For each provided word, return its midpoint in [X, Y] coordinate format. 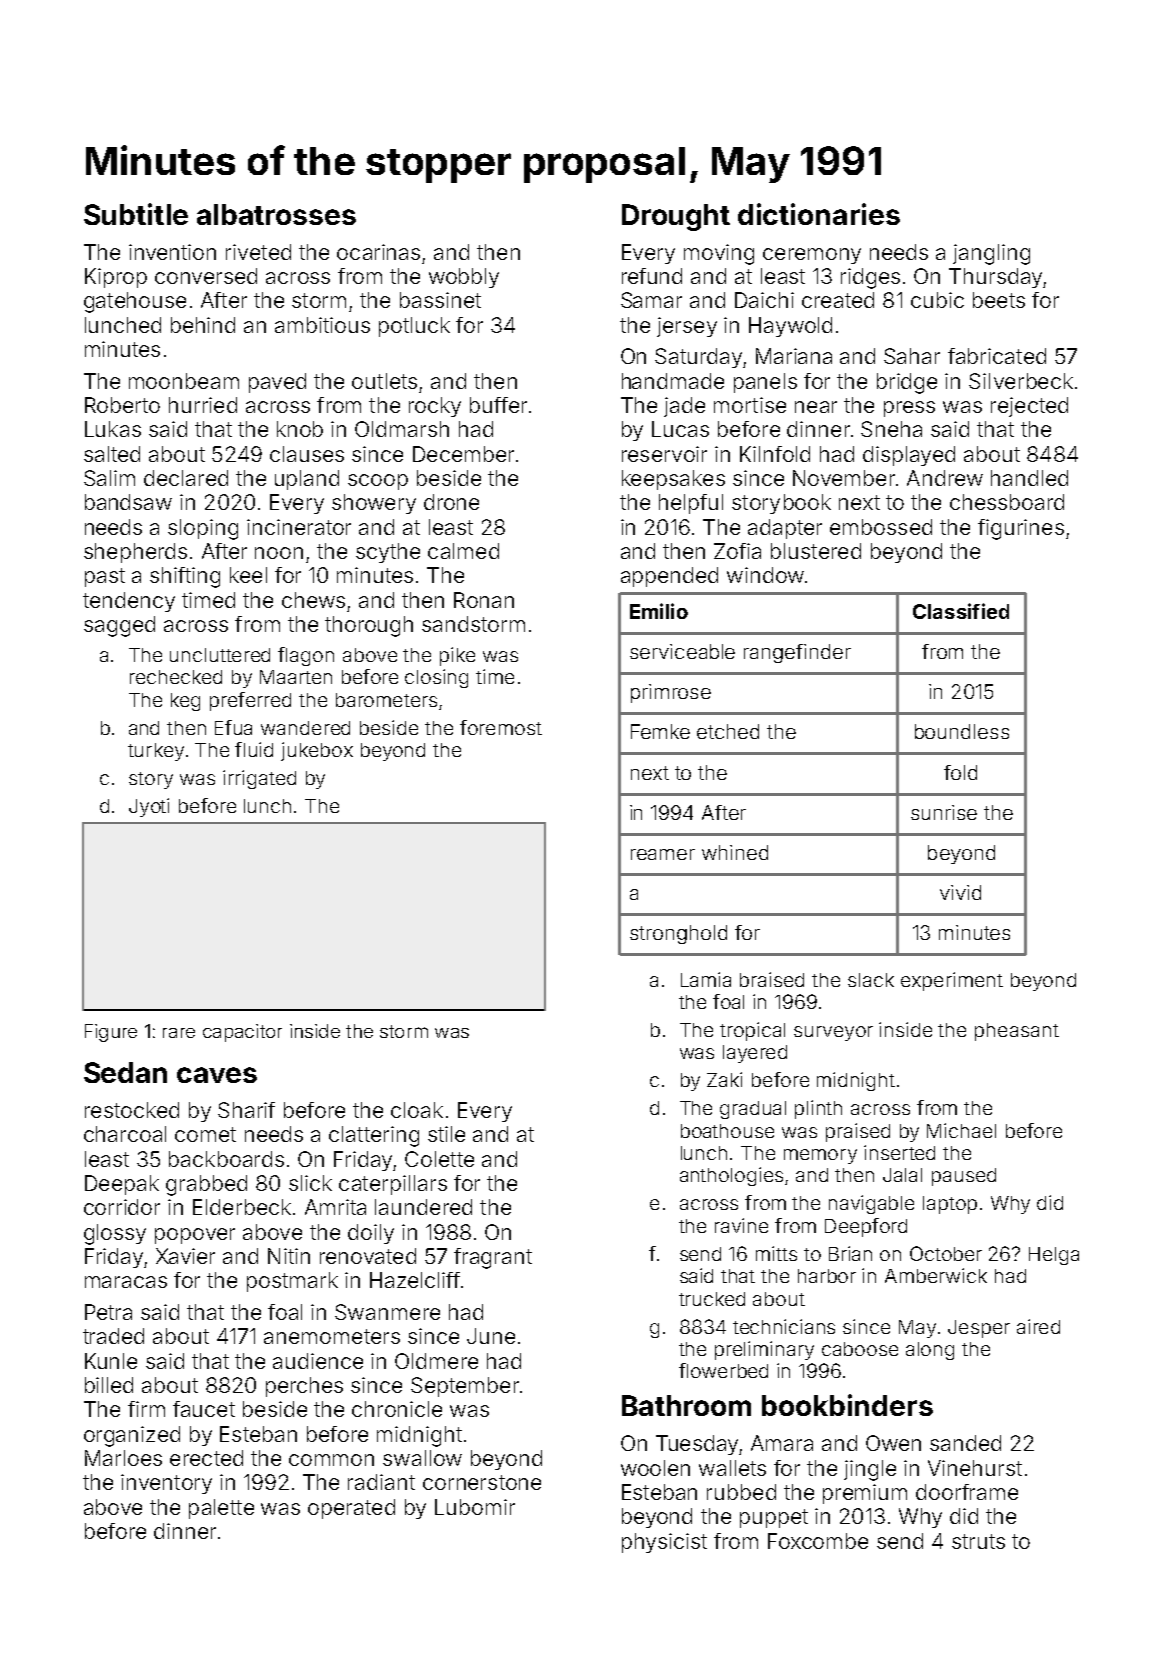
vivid [960, 892]
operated [351, 1509]
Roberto [122, 405]
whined [735, 852]
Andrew [945, 478]
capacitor [242, 1033]
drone [451, 502]
